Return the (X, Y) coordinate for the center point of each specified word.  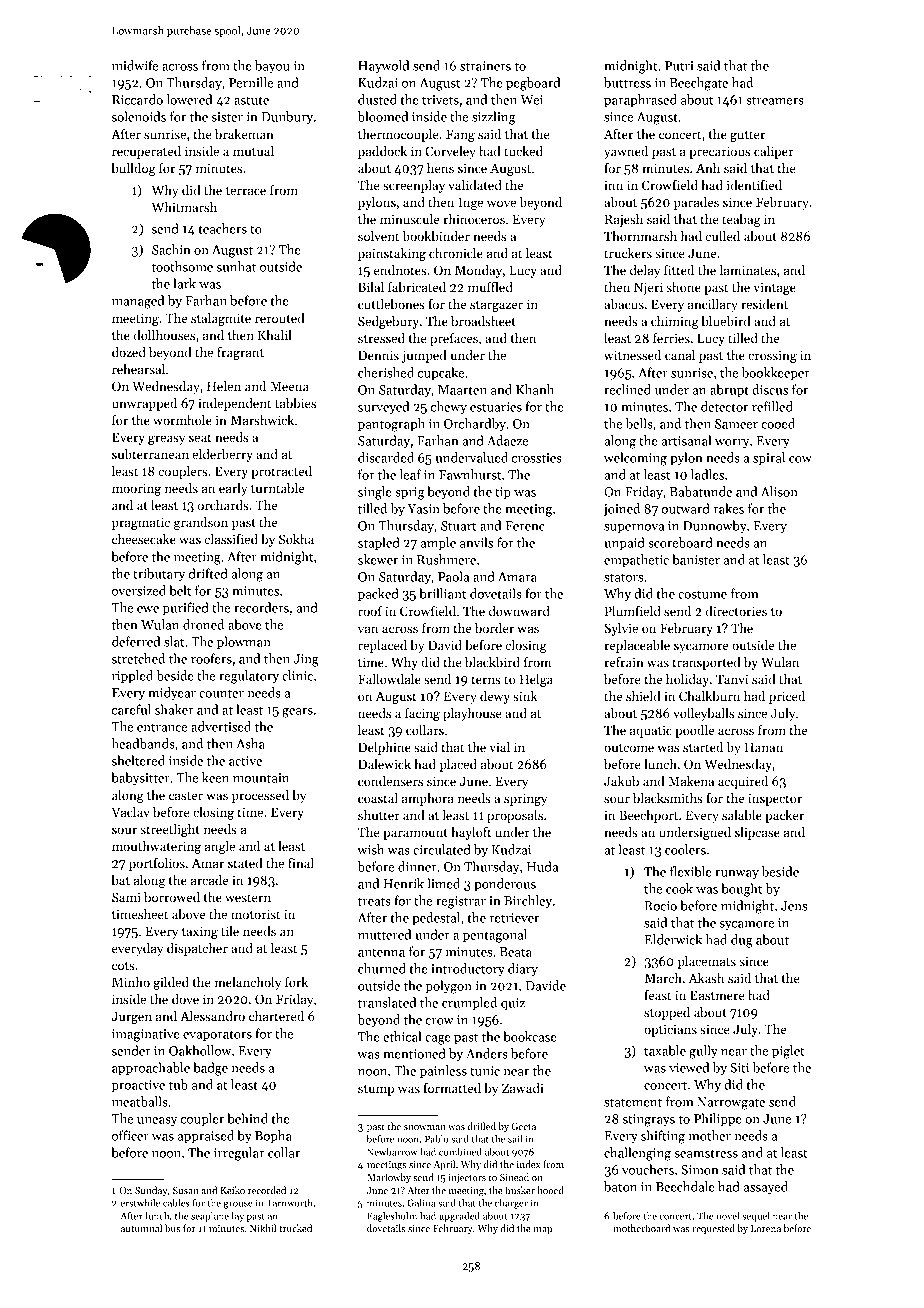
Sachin (171, 249)
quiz (513, 1004)
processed (260, 796)
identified (754, 185)
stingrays (649, 1120)
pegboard (533, 84)
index (528, 1164)
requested (713, 1229)
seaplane (210, 1217)
